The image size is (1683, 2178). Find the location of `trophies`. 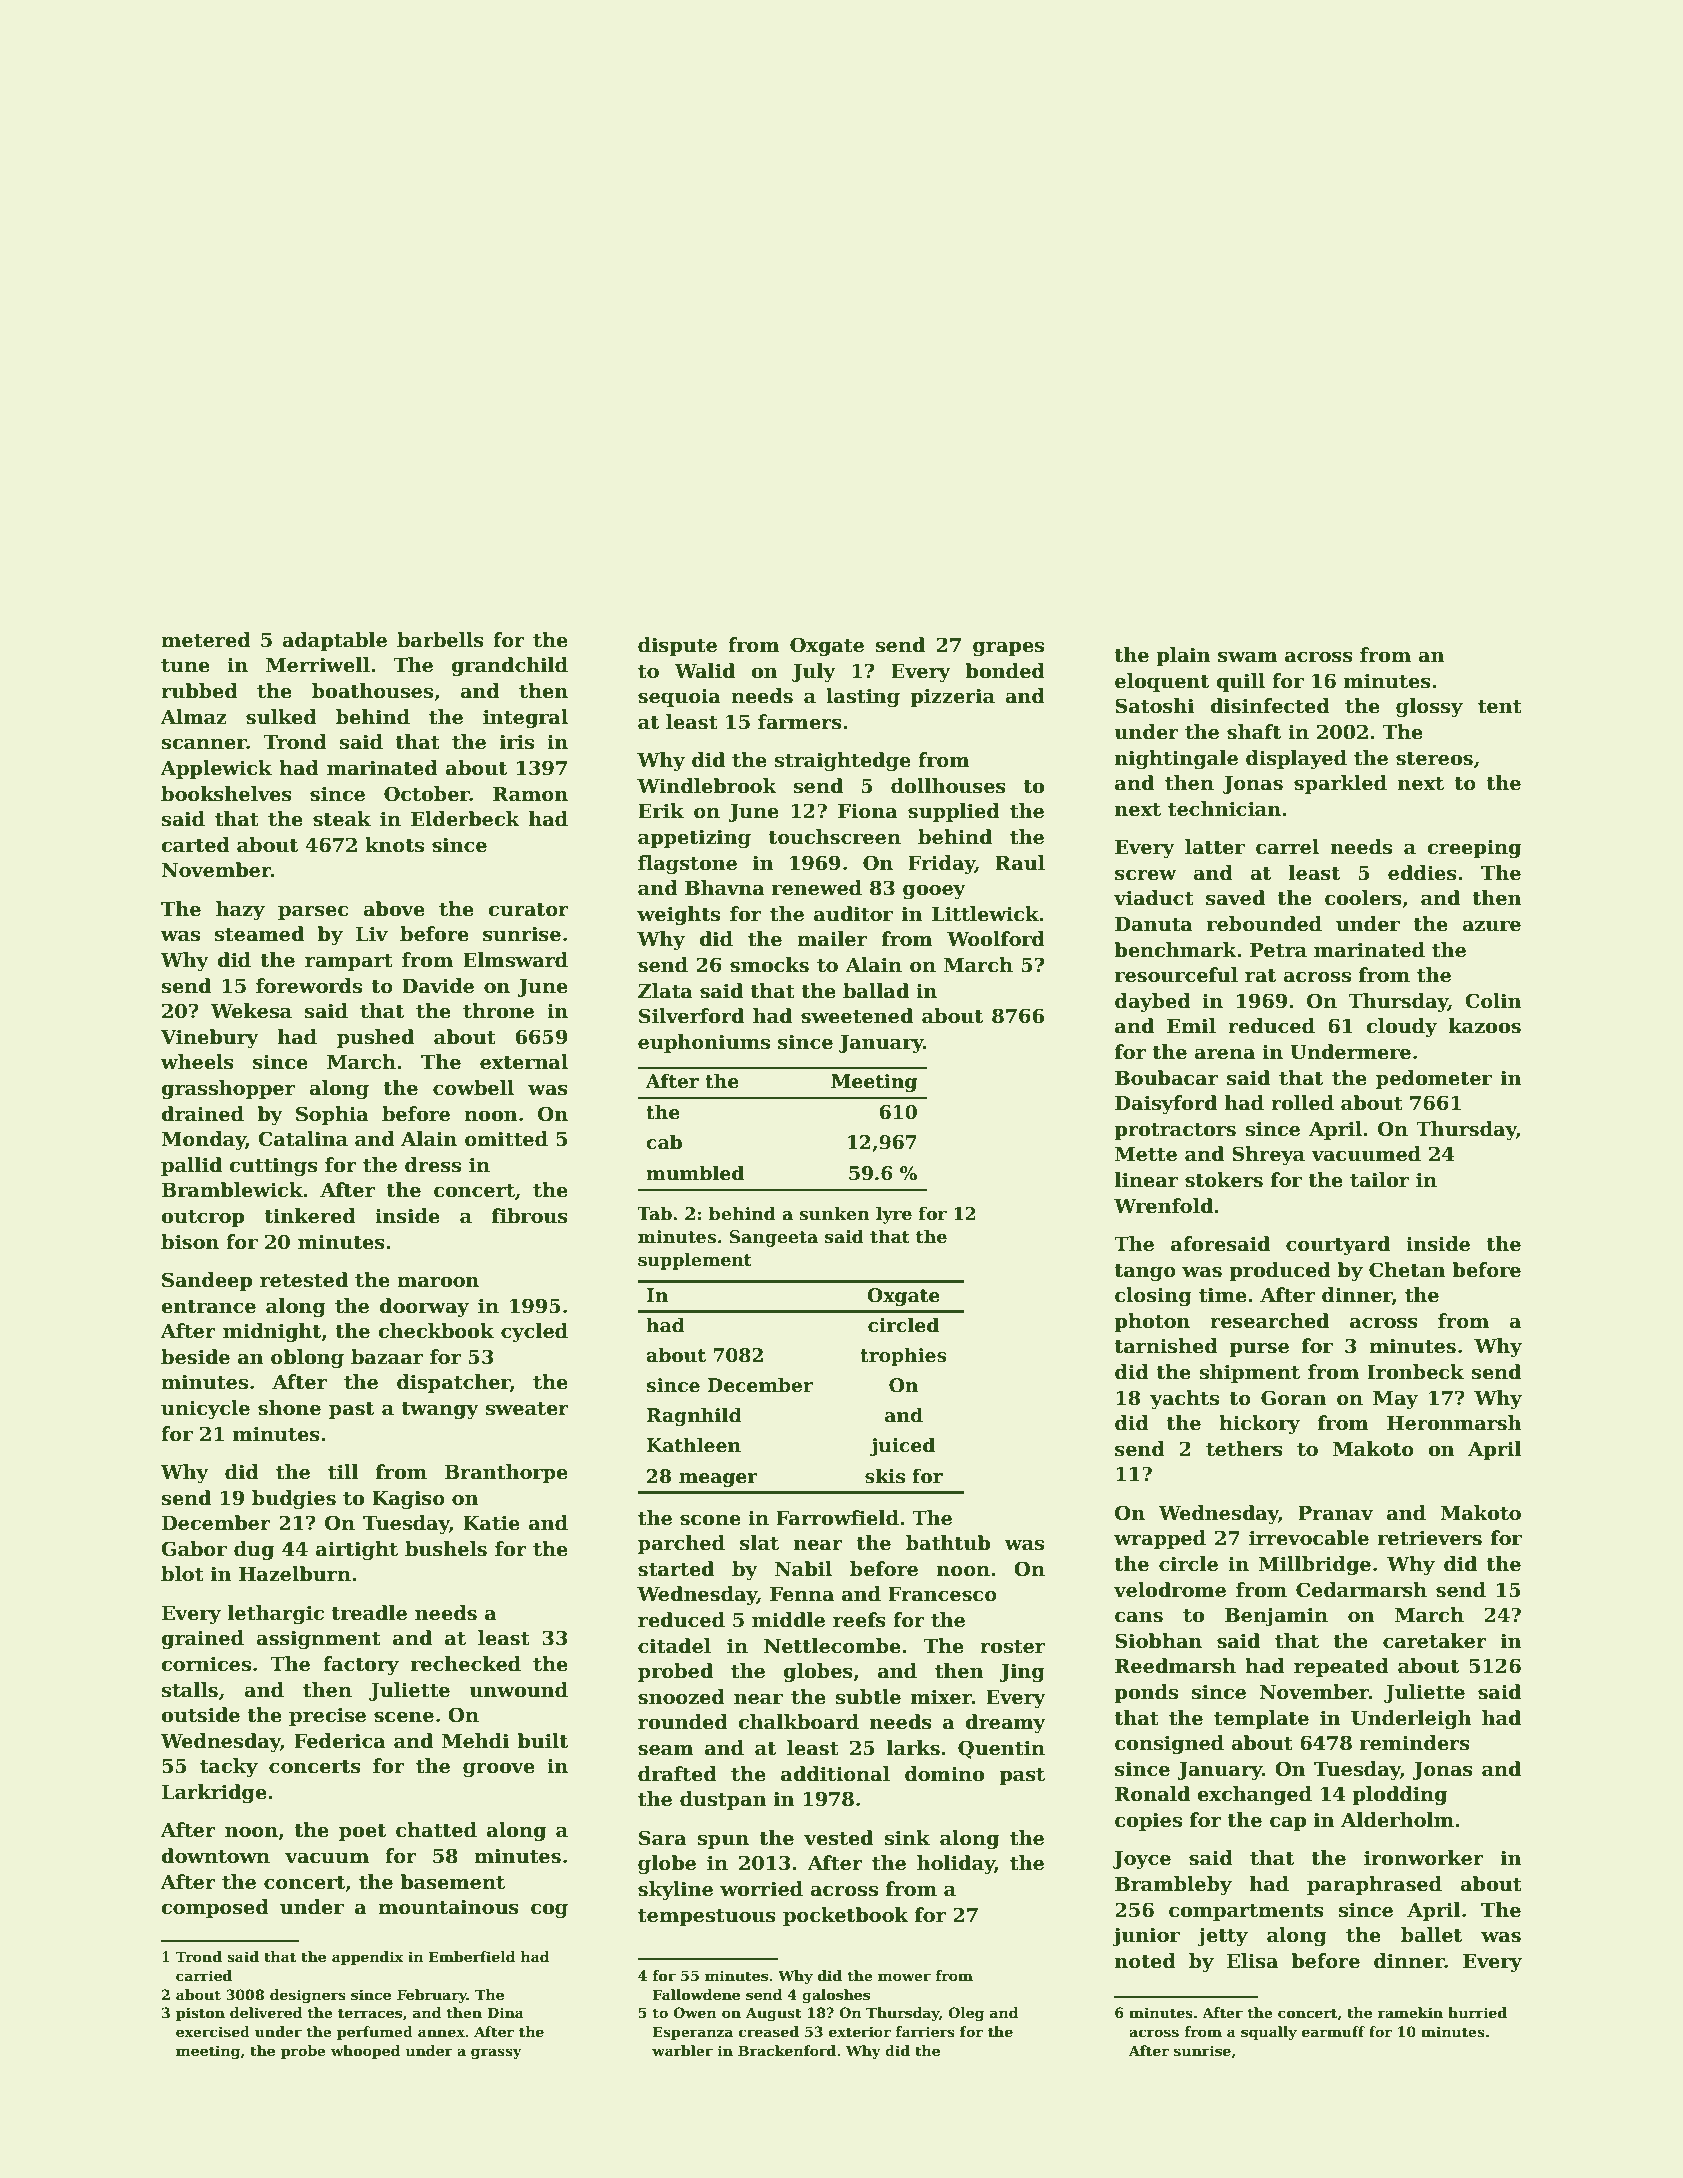

trophies is located at coordinates (903, 1356).
